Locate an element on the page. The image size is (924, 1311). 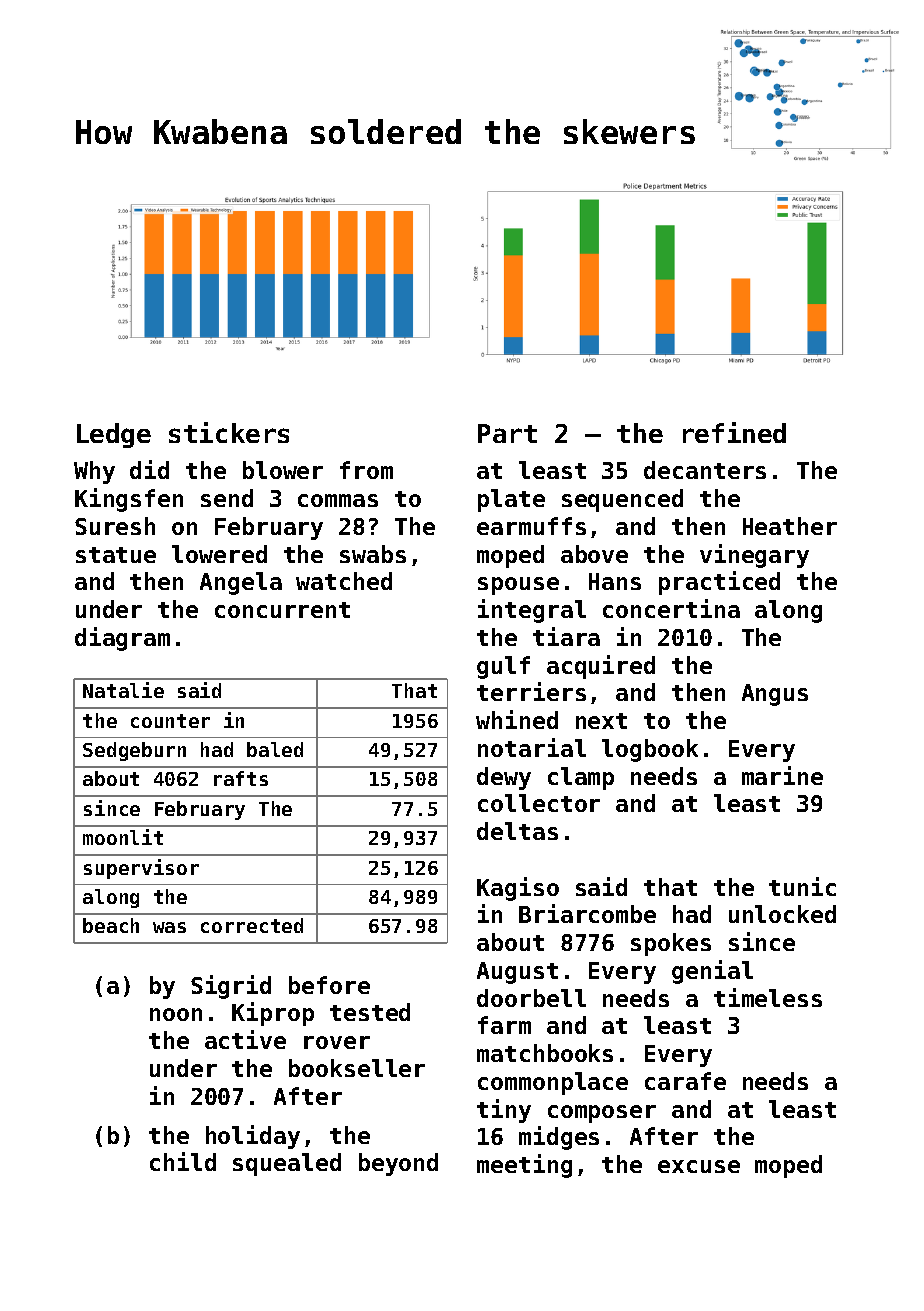
bookseller is located at coordinates (357, 1068).
